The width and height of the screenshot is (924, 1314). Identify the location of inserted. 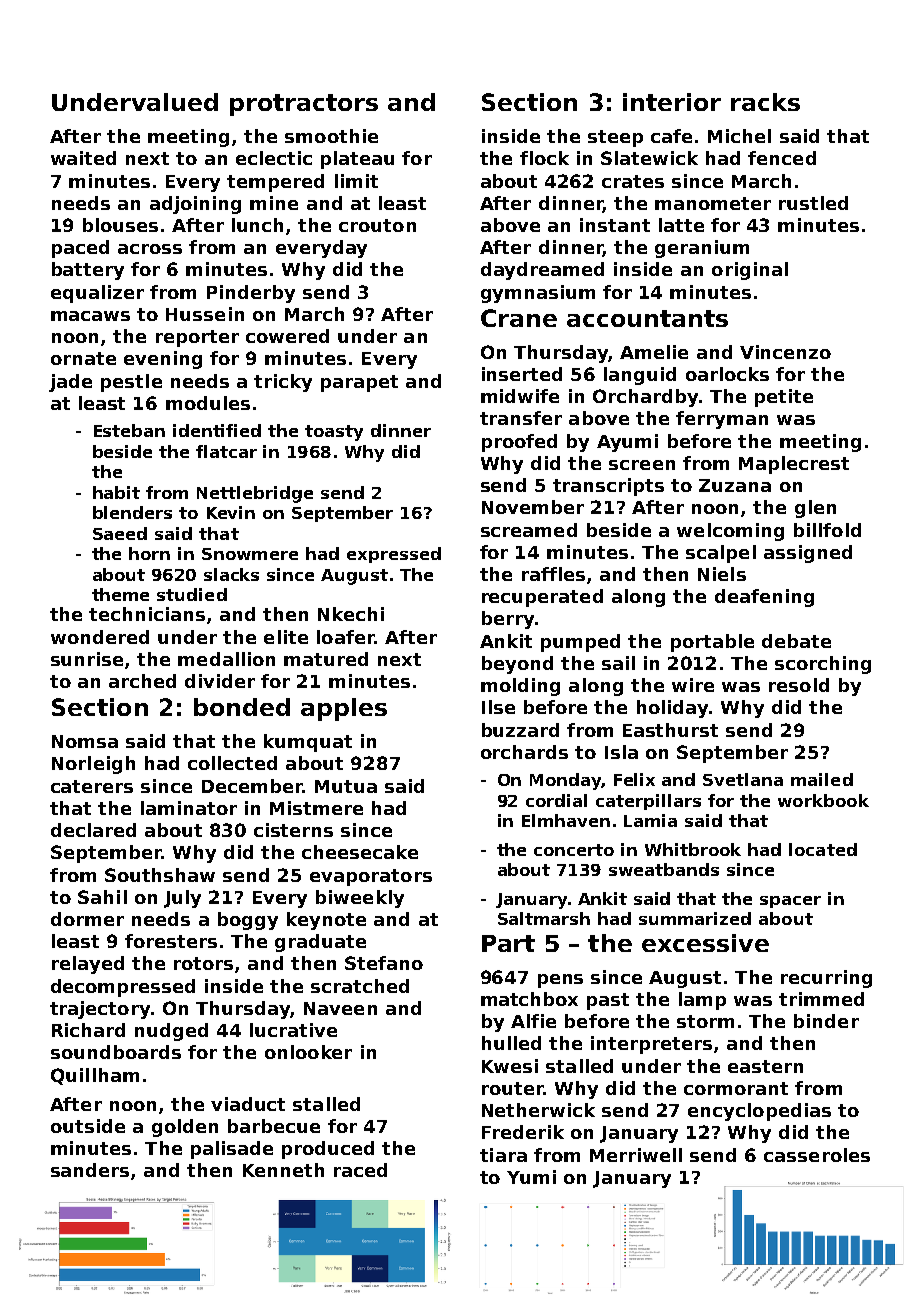
(522, 374).
